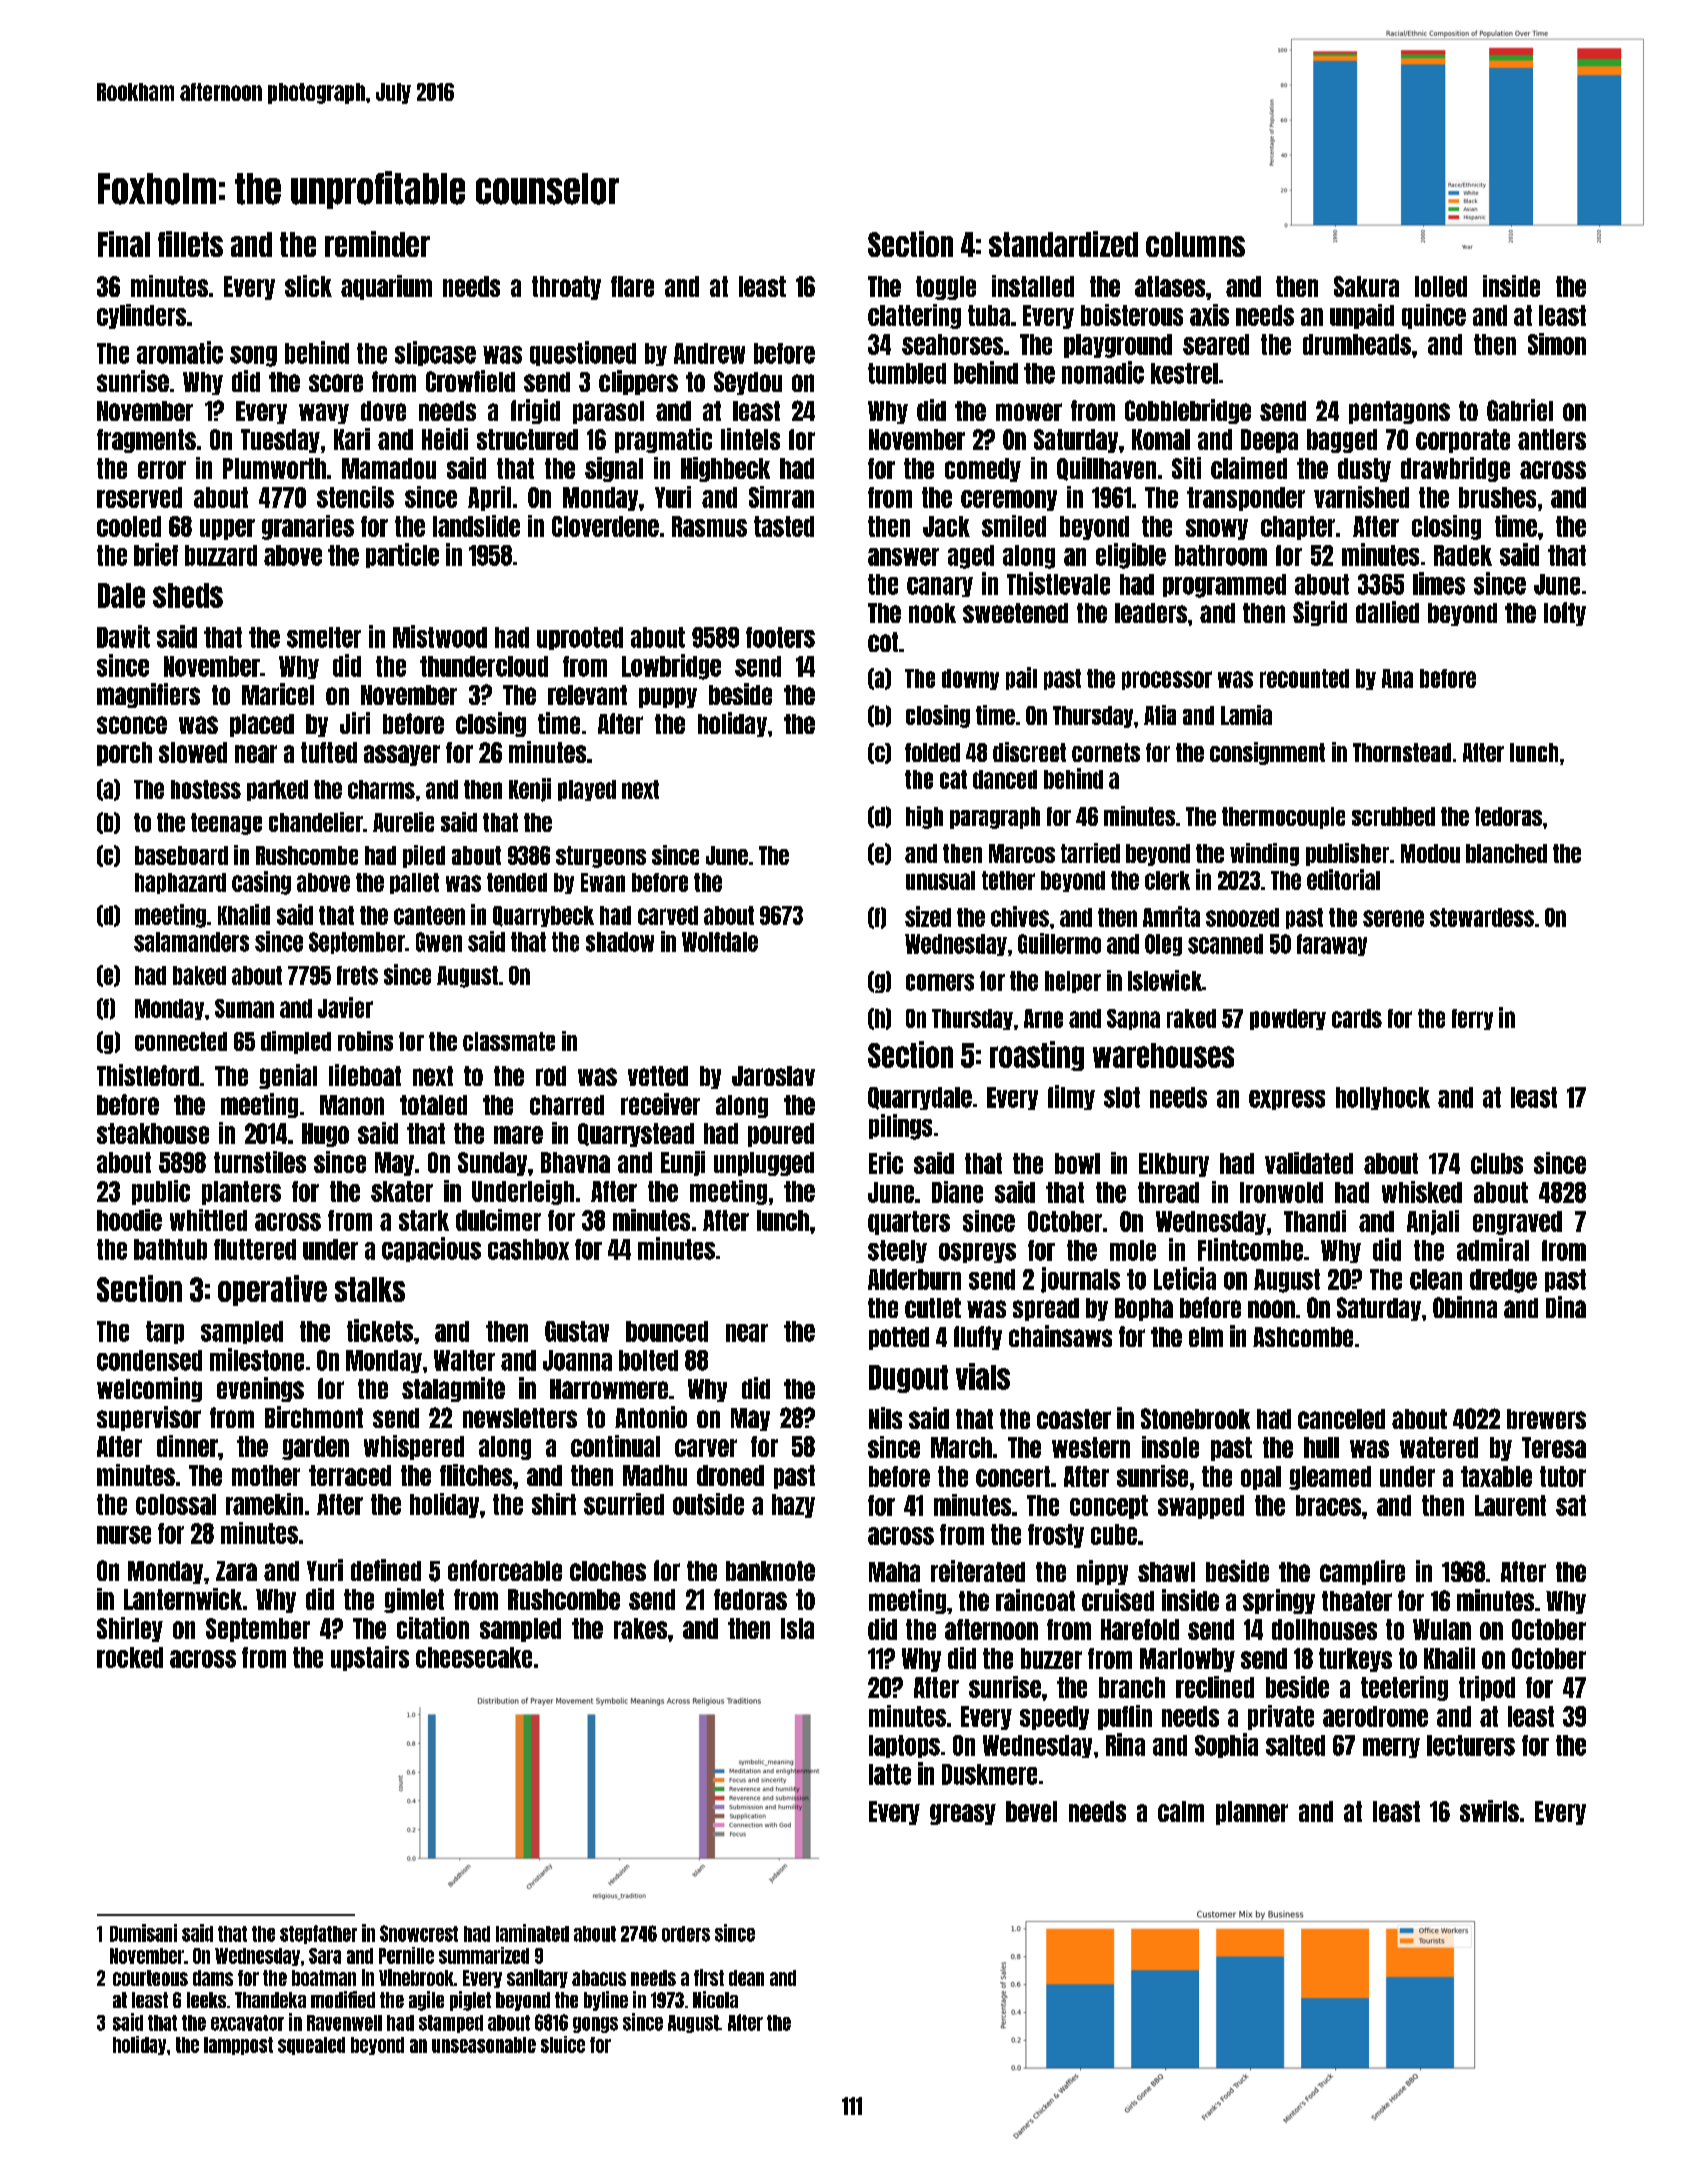 Image resolution: width=1683 pixels, height=2178 pixels. What do you see at coordinates (1402, 752) in the page?
I see `Thornstead` at bounding box center [1402, 752].
